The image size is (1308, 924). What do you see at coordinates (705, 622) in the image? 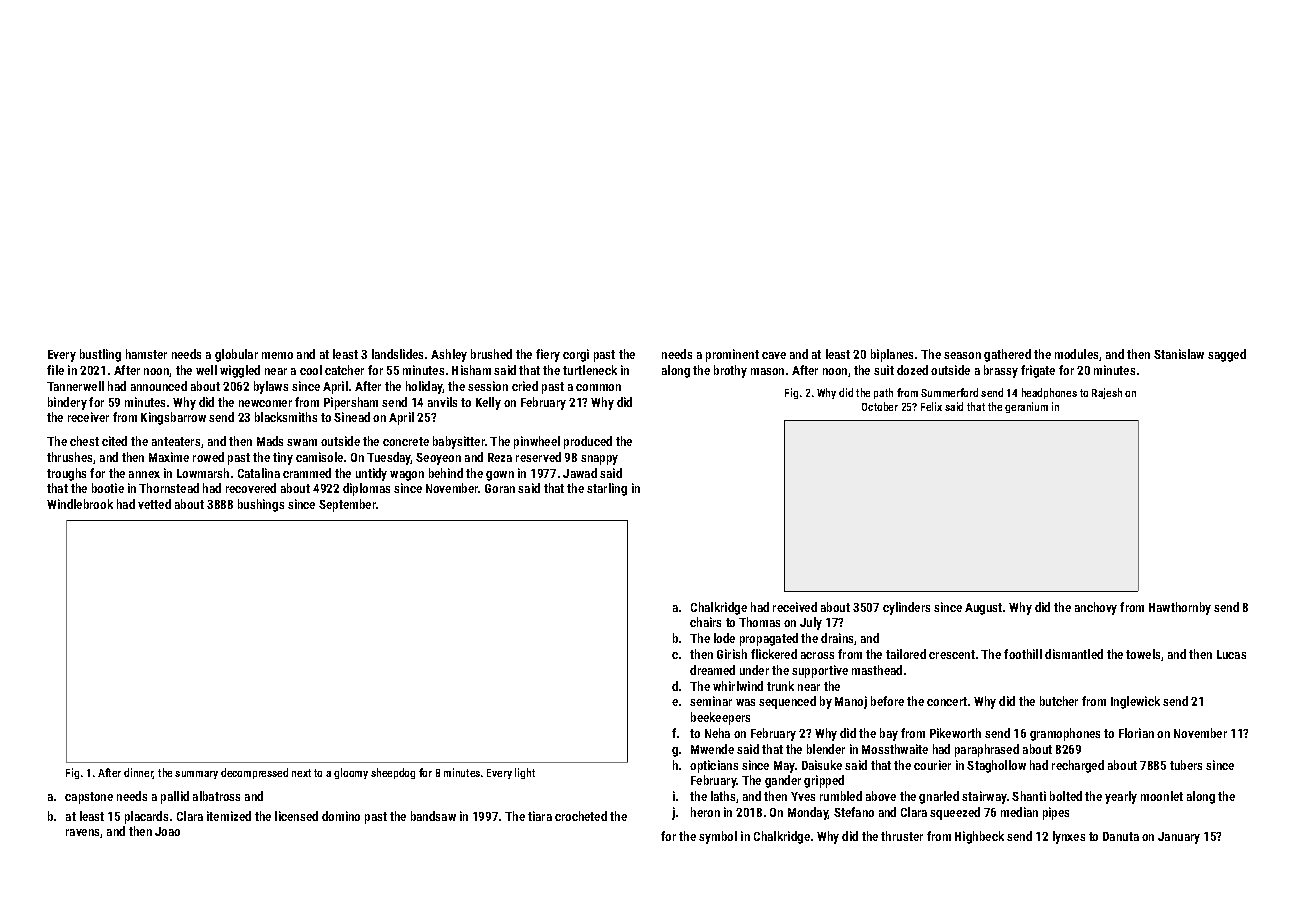
I see `chairs` at bounding box center [705, 622].
